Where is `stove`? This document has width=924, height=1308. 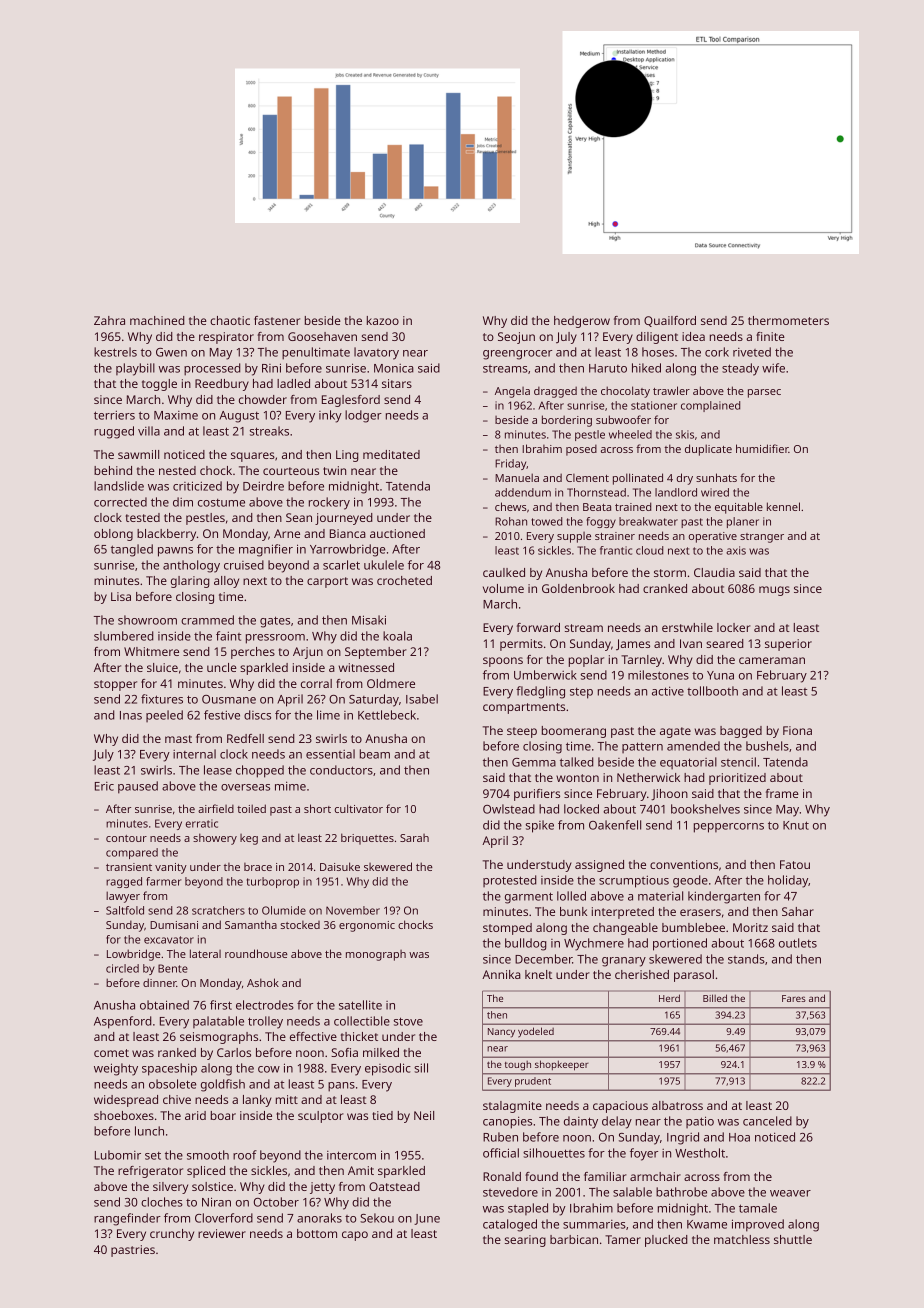 stove is located at coordinates (408, 1021).
